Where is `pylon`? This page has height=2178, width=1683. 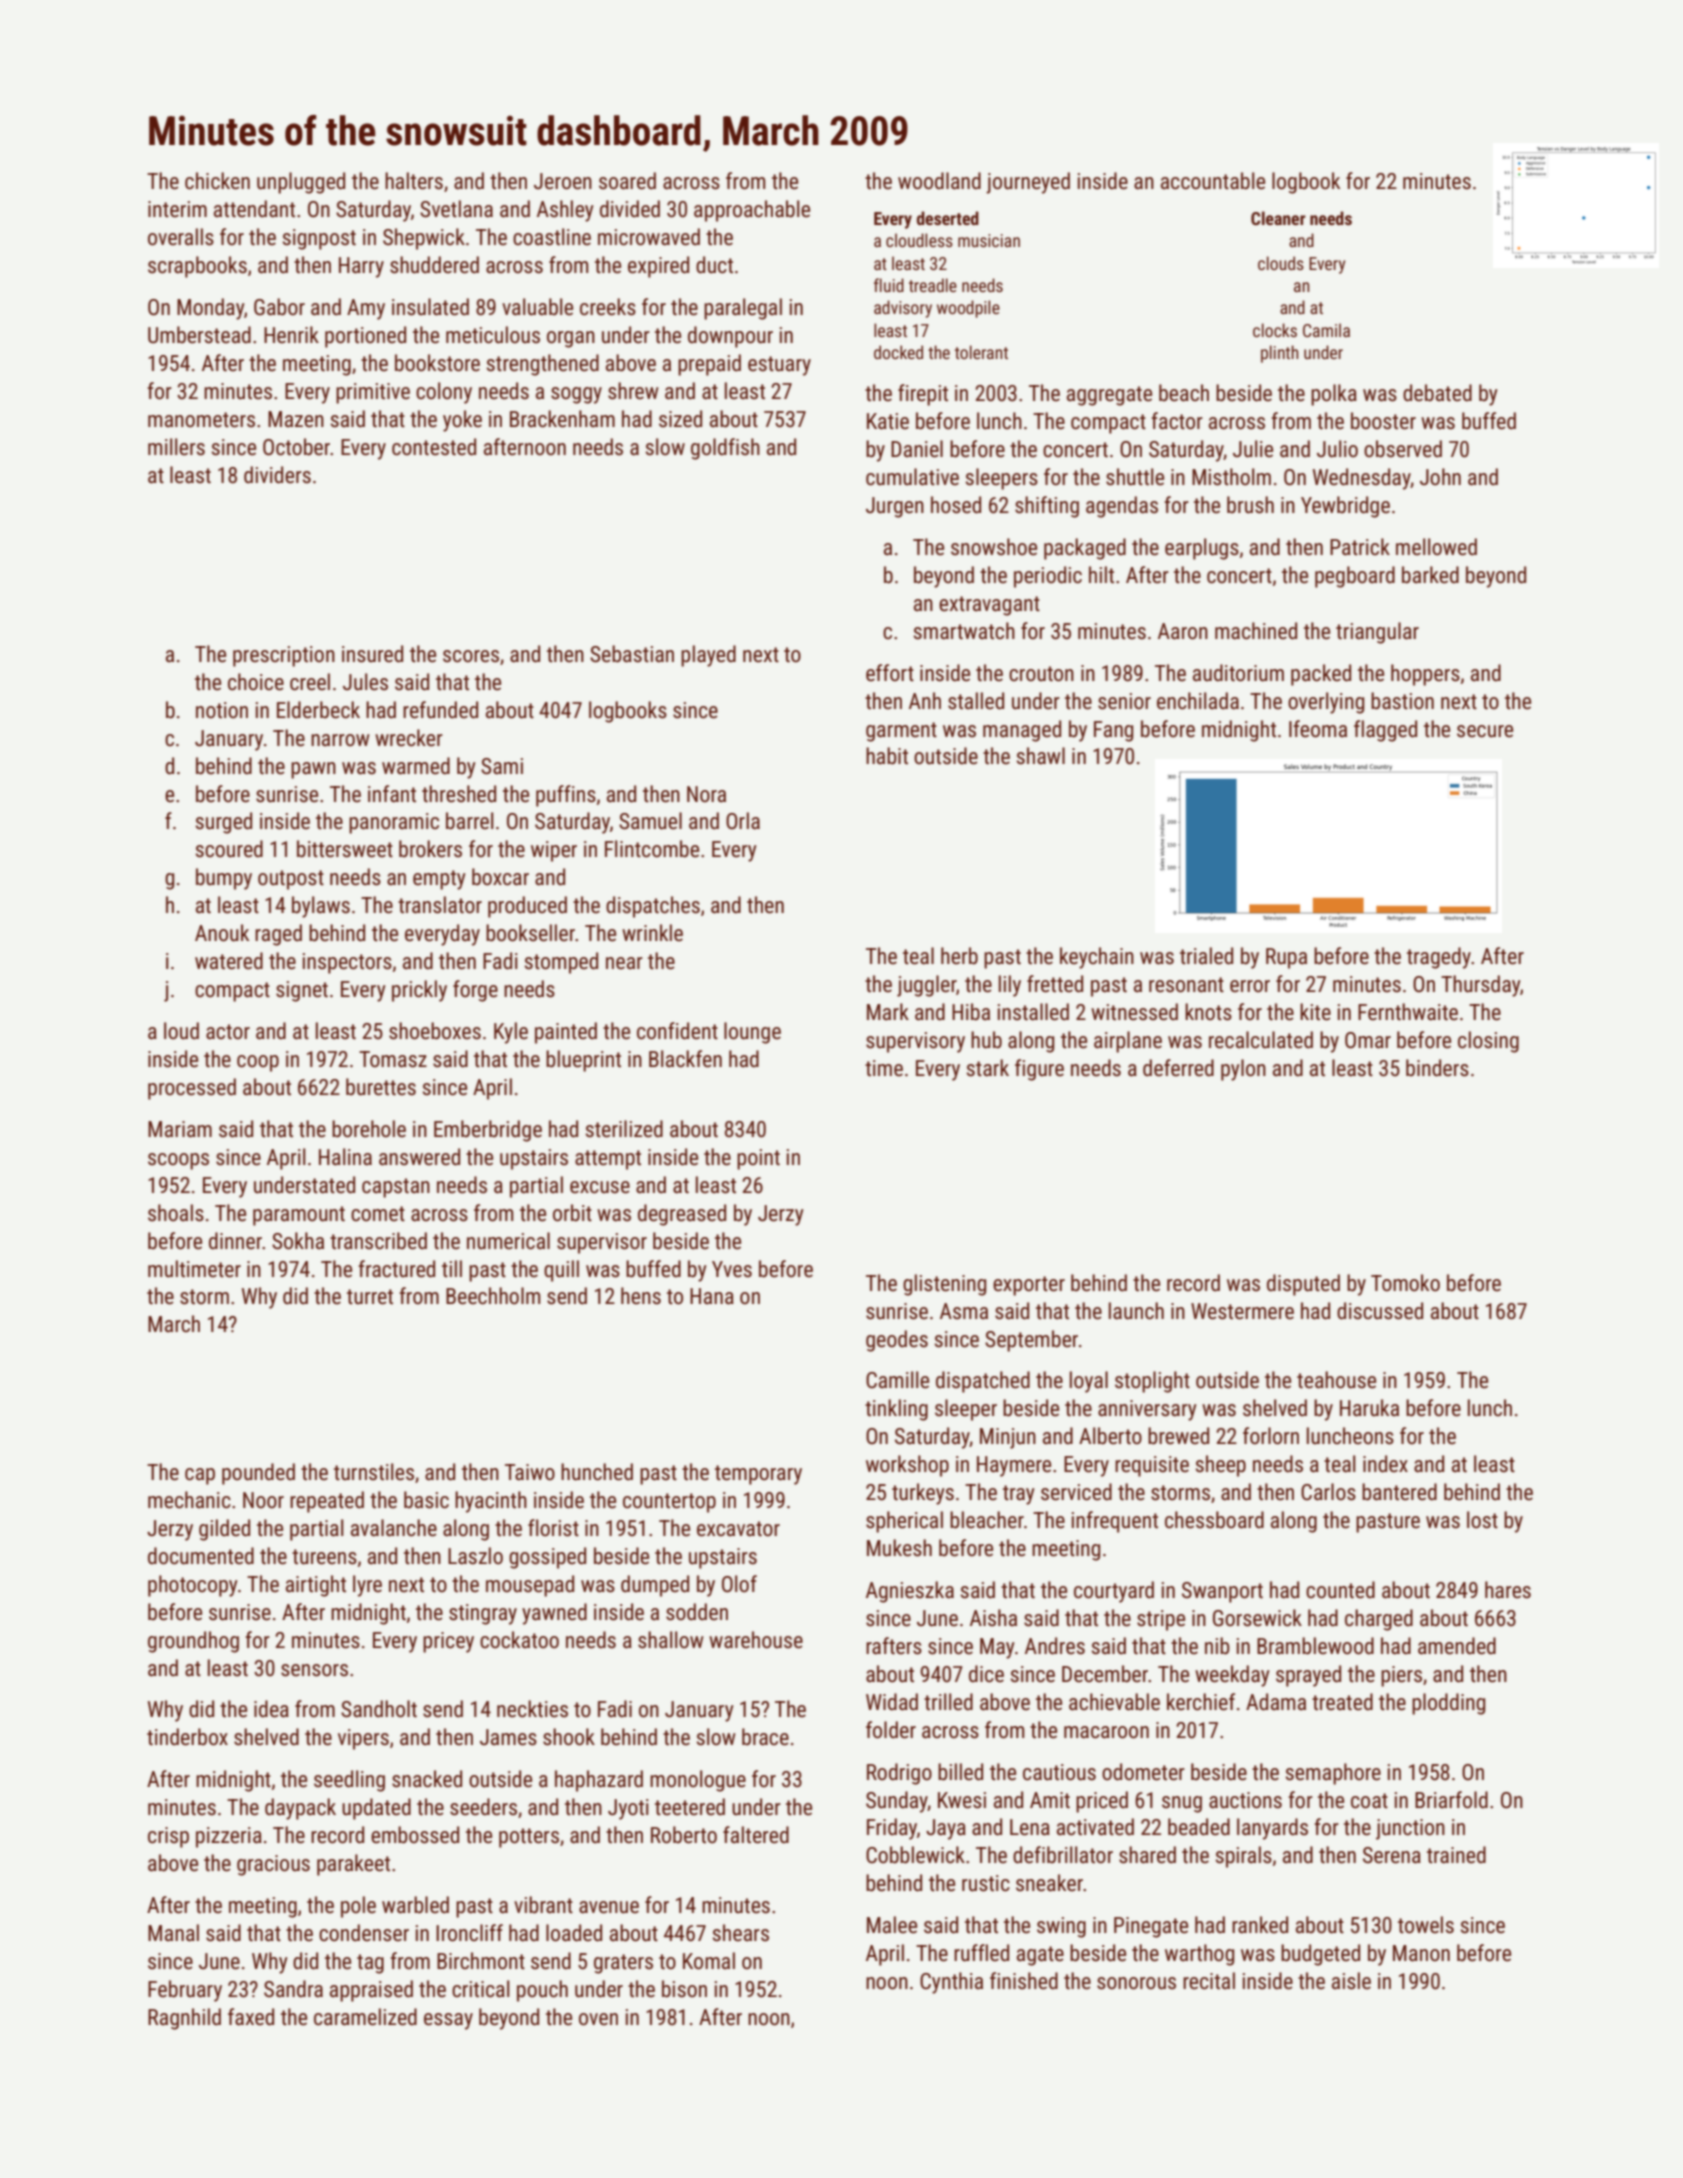
pylon is located at coordinates (1243, 1070).
